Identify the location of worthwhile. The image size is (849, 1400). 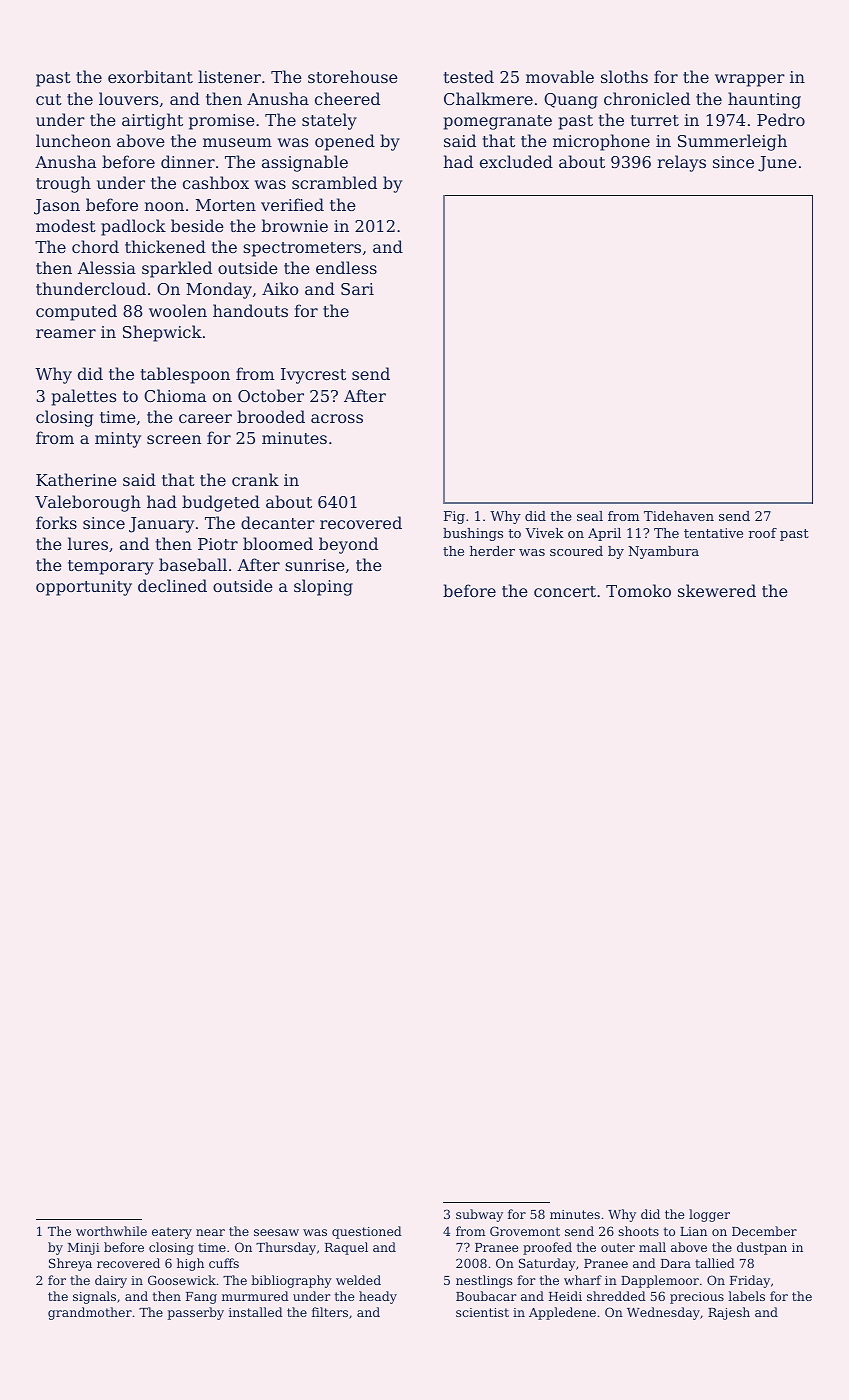
(111, 1231).
